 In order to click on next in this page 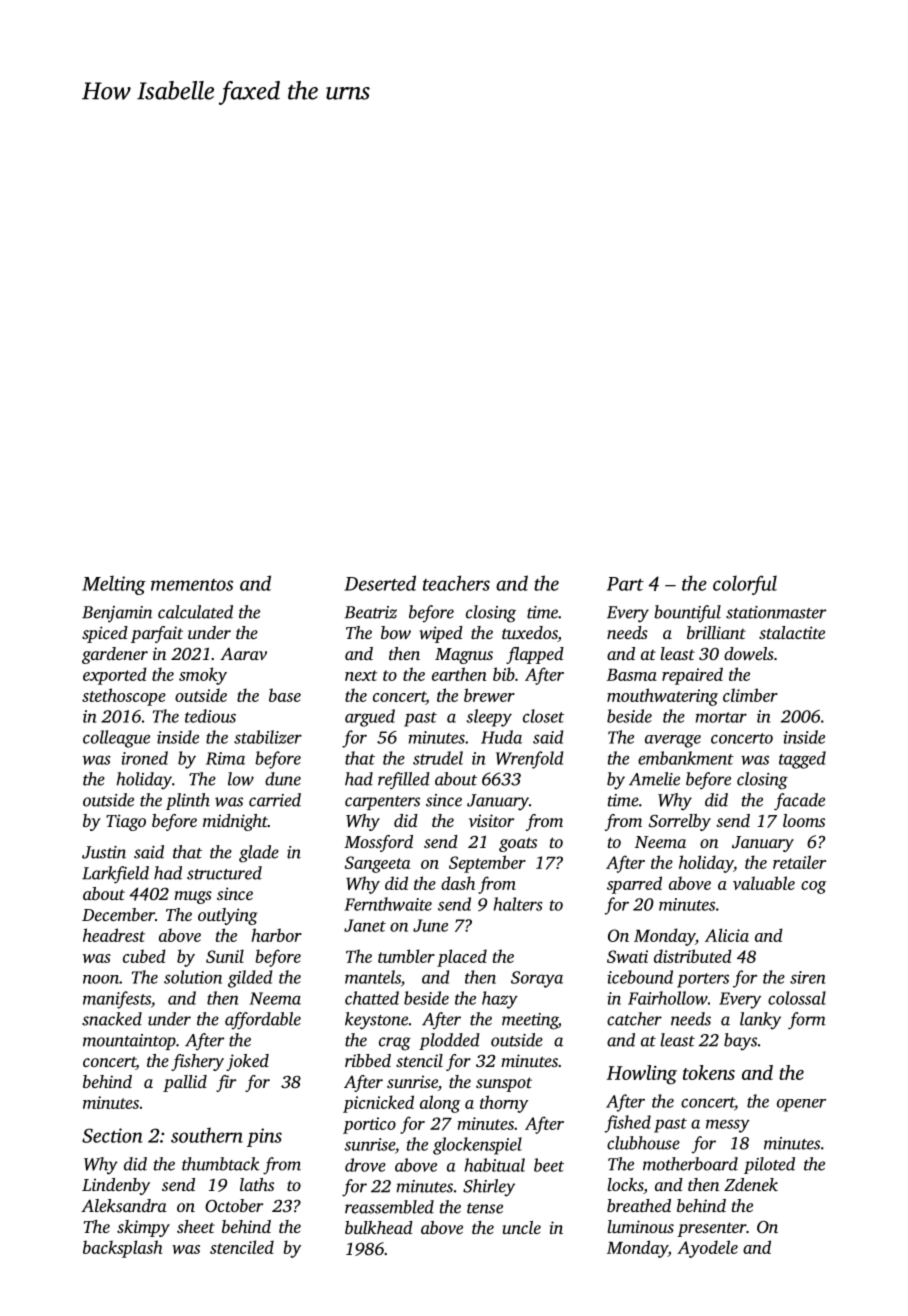, I will do `click(361, 675)`.
